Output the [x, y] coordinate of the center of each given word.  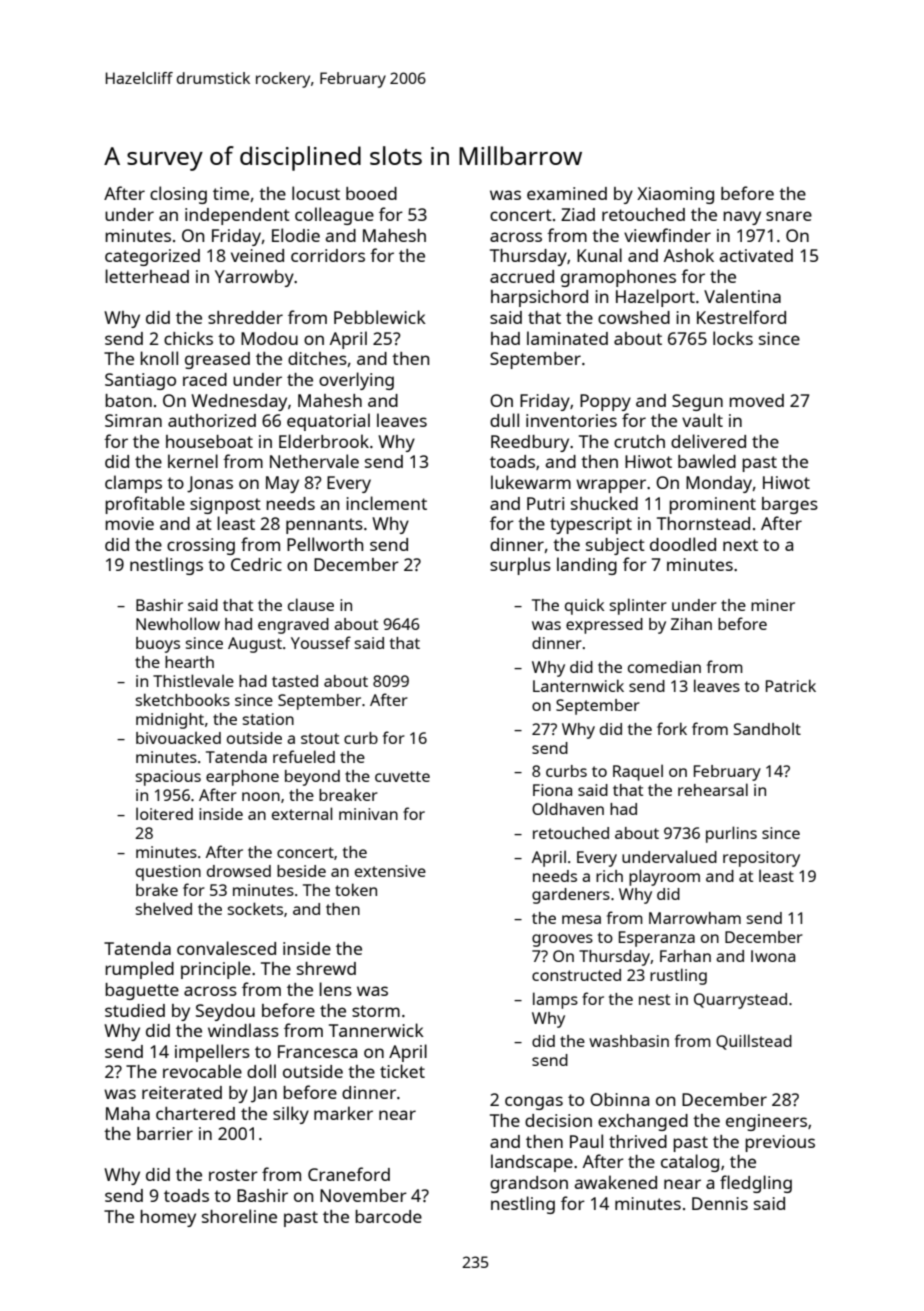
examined [567, 193]
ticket [402, 1071]
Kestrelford [741, 317]
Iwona [773, 956]
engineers [766, 1122]
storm [376, 1011]
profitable [145, 505]
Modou [269, 338]
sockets [255, 908]
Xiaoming [675, 195]
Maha [128, 1113]
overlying [356, 381]
